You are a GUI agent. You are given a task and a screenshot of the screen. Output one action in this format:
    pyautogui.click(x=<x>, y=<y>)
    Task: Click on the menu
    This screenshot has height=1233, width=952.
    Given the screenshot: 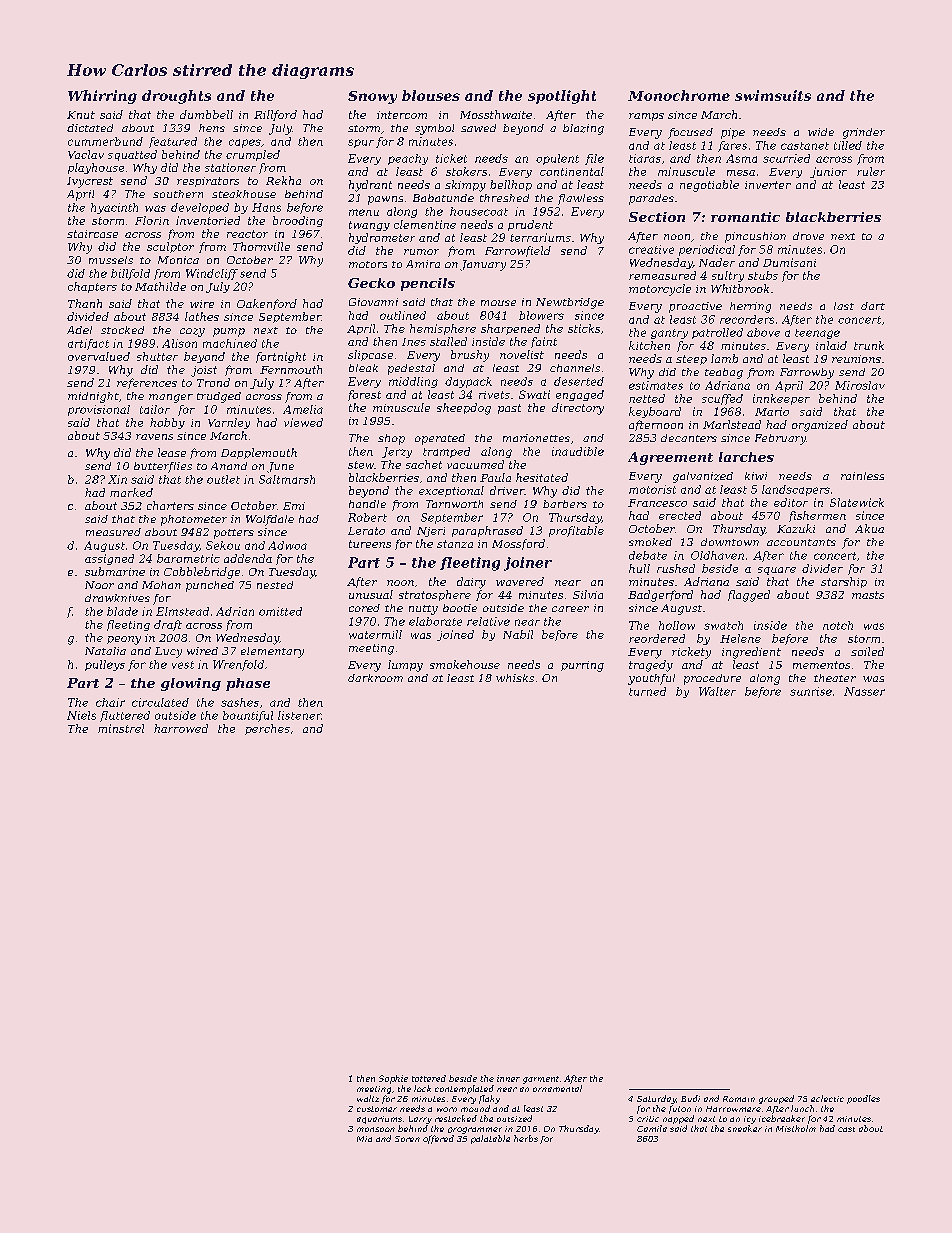 What is the action you would take?
    pyautogui.click(x=364, y=212)
